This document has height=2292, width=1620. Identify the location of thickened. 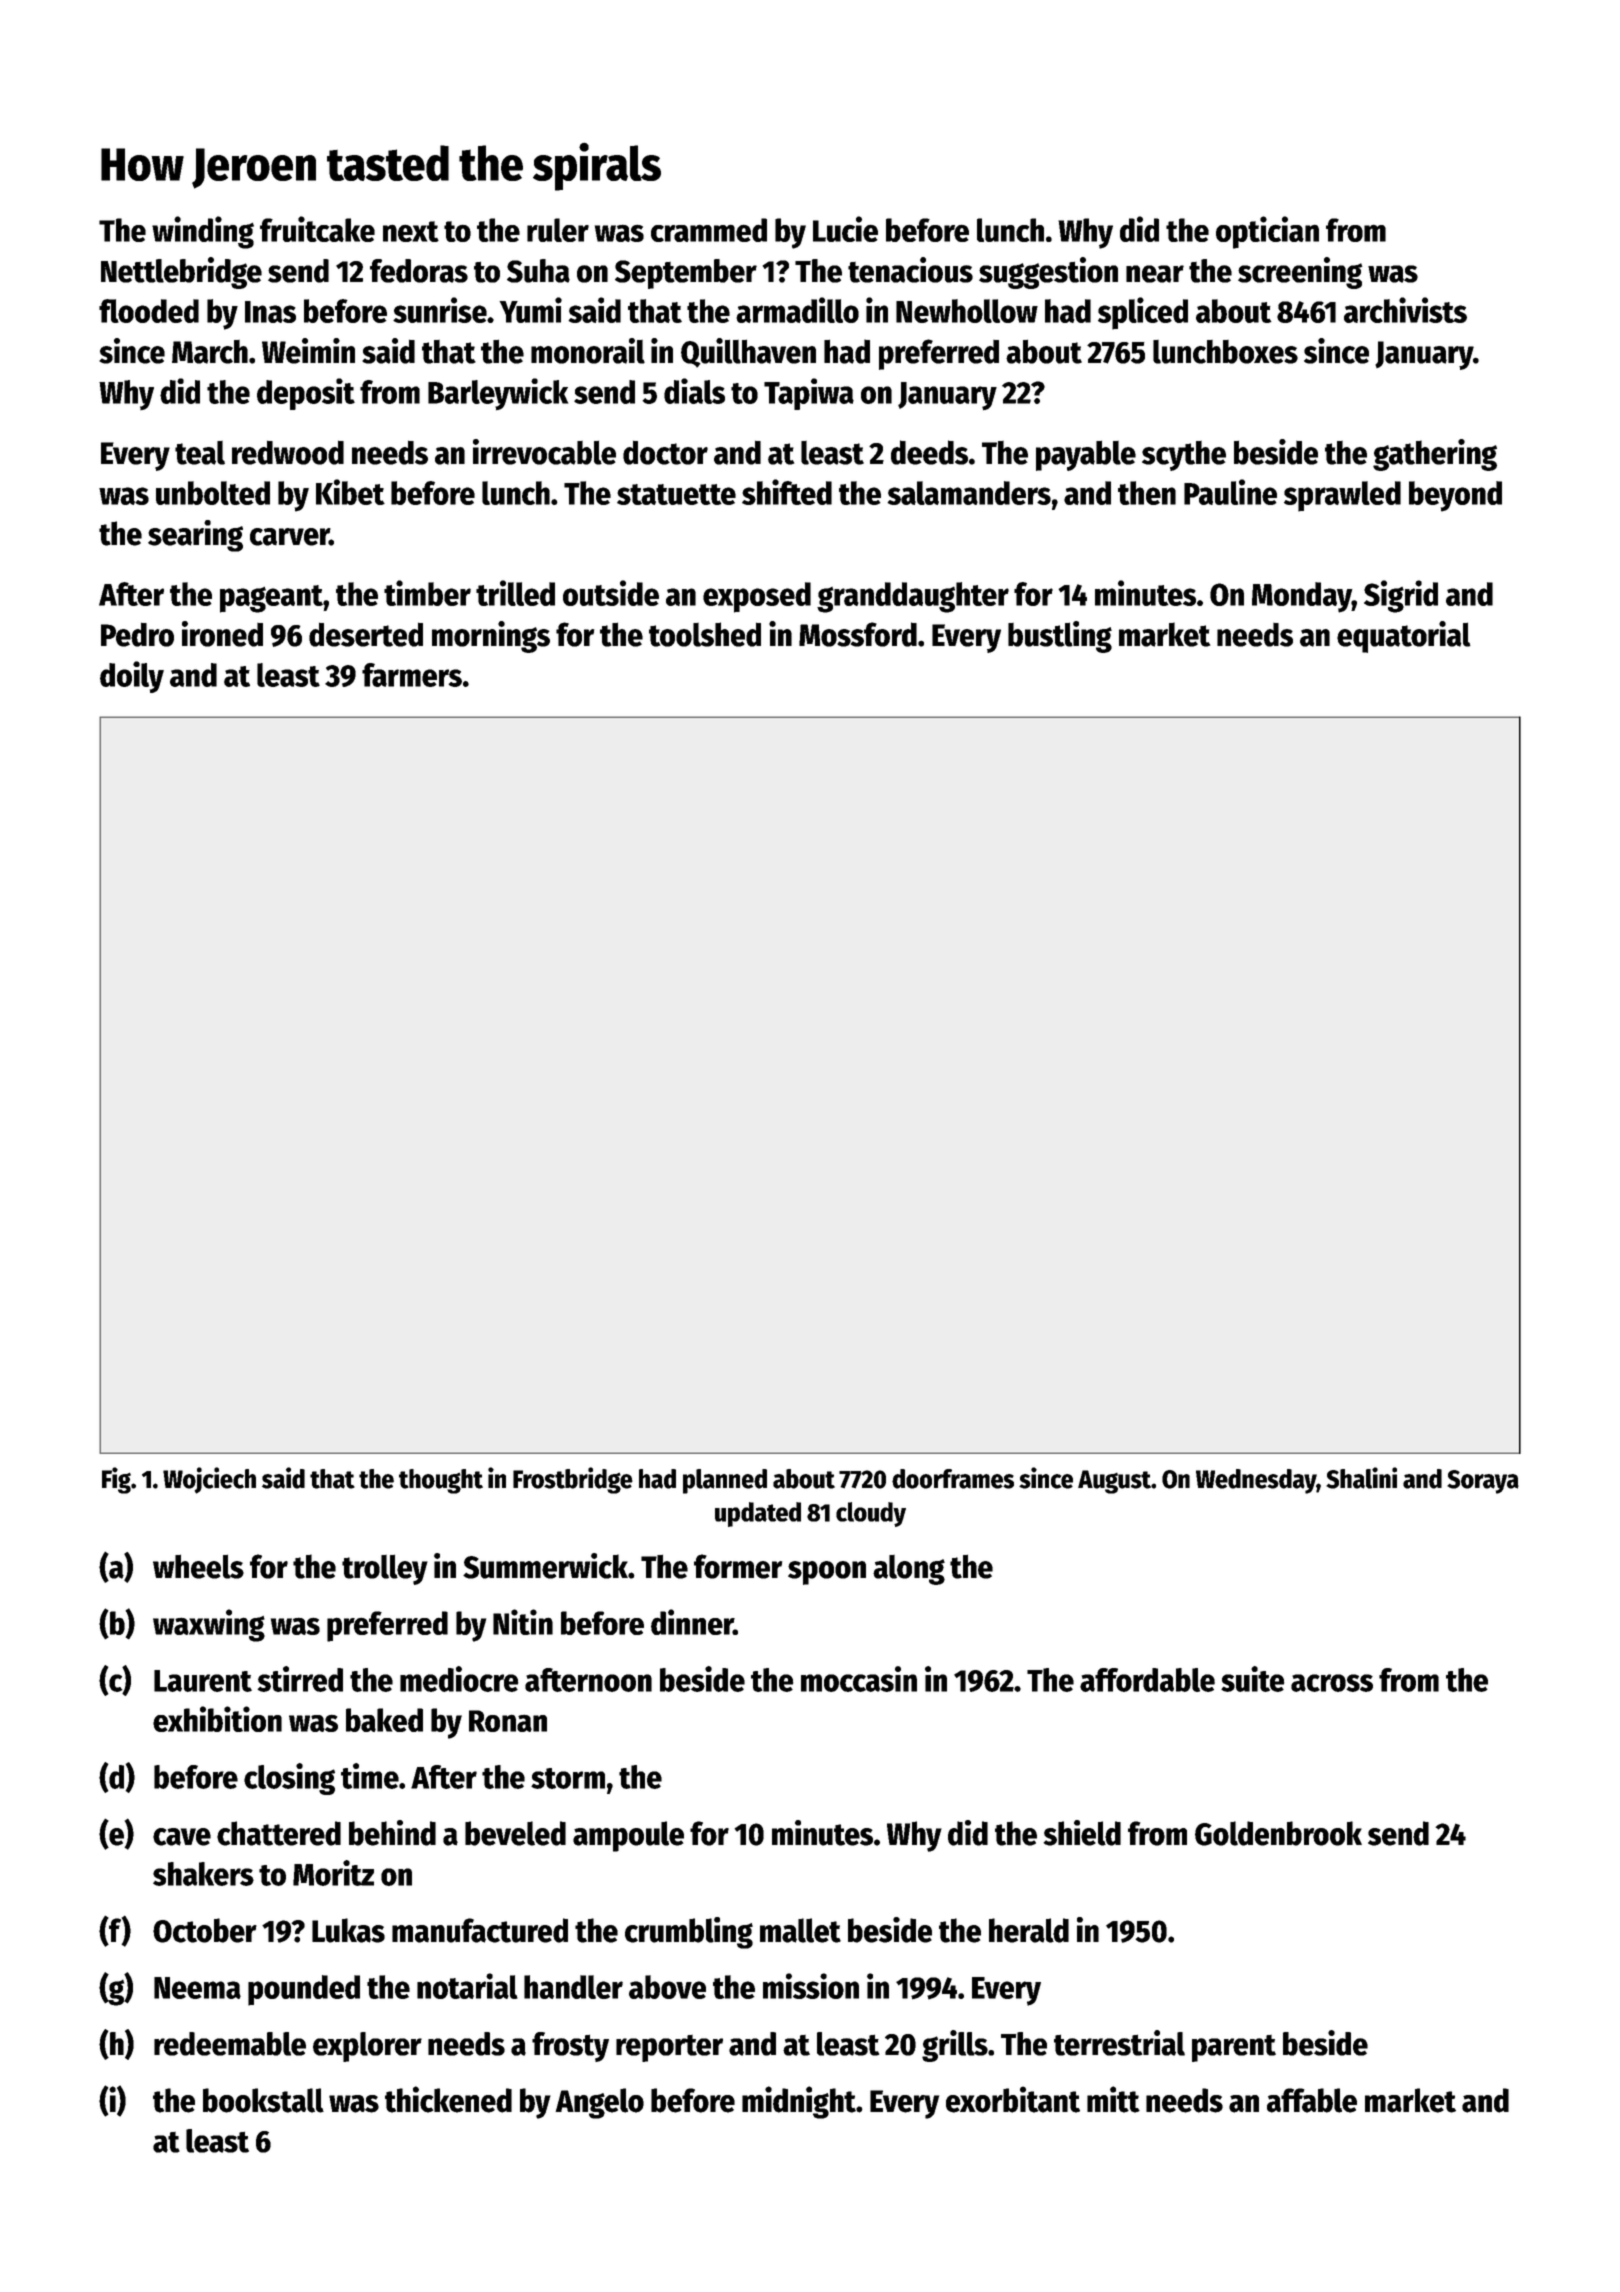
(448, 2099).
